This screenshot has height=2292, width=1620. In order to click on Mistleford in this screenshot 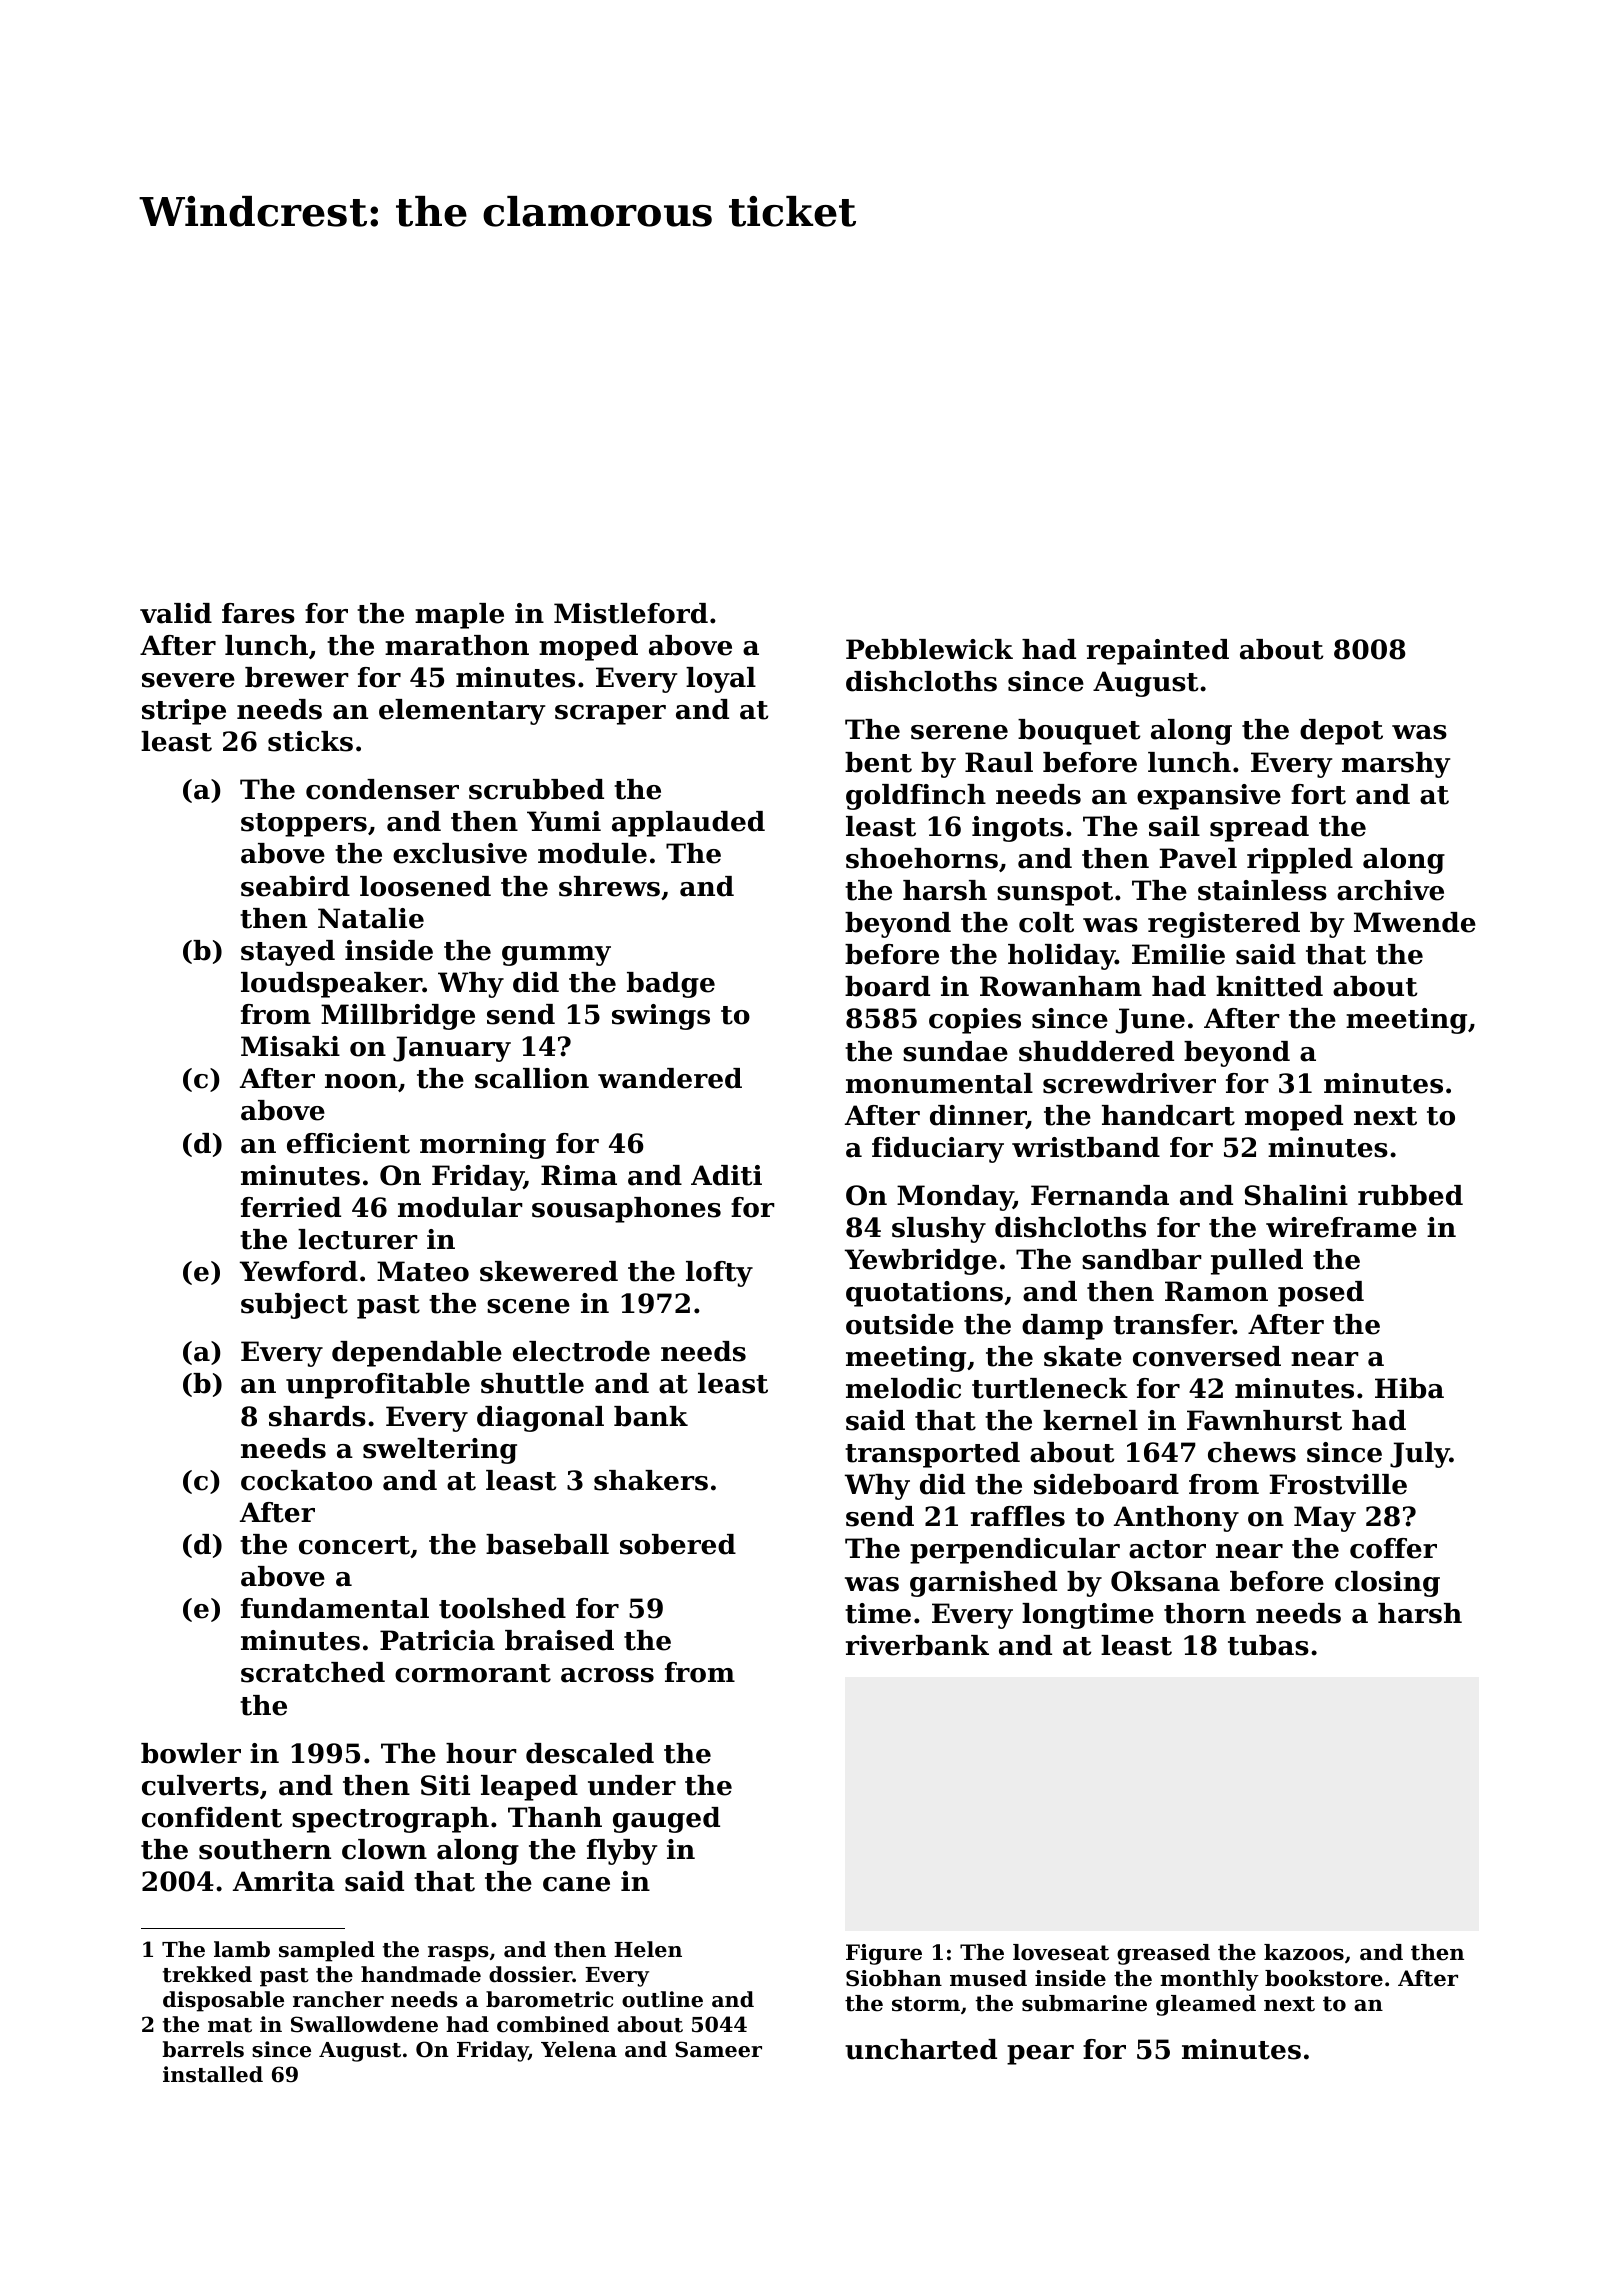, I will do `click(631, 613)`.
